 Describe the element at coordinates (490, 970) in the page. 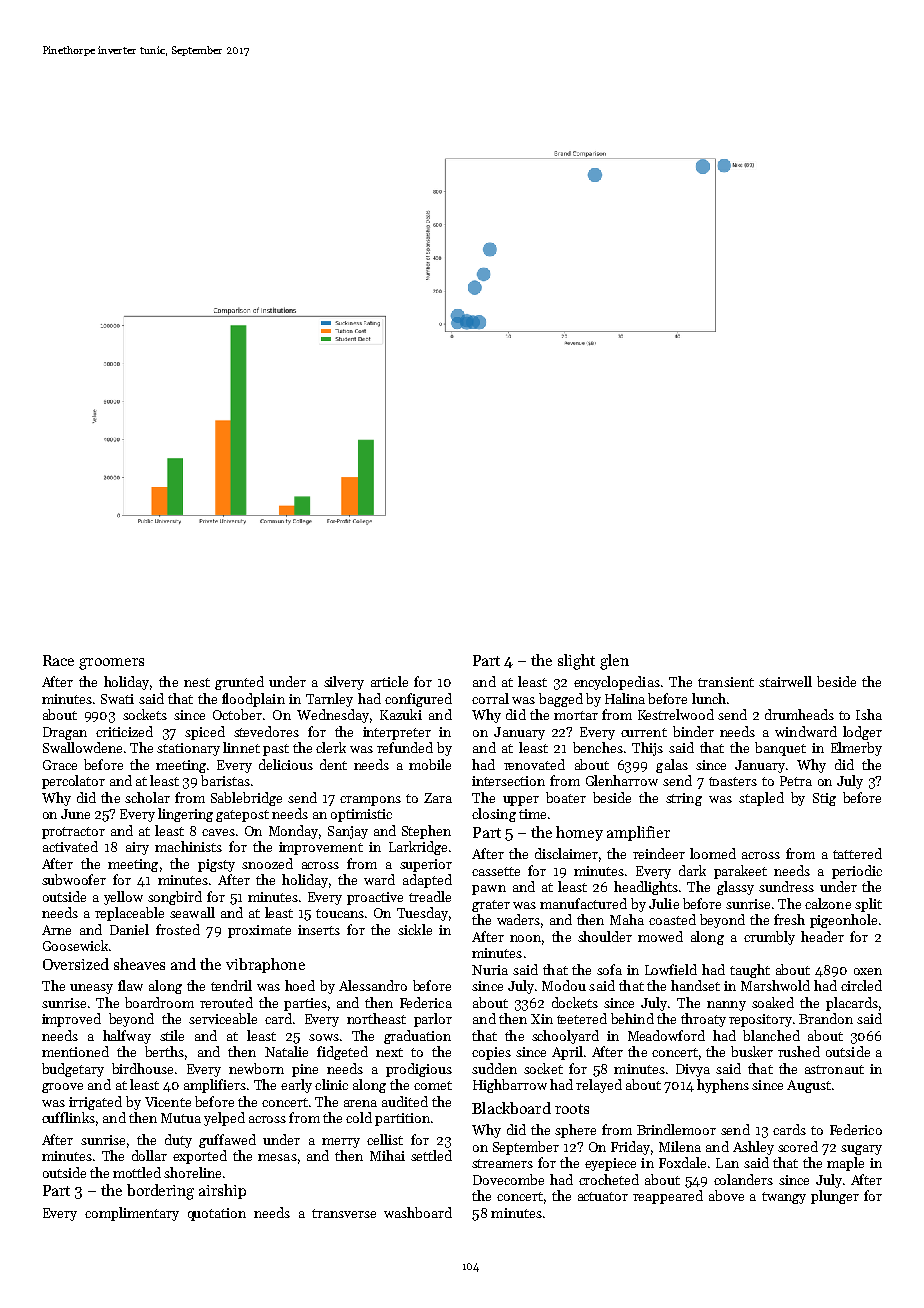

I see `Nuria` at that location.
